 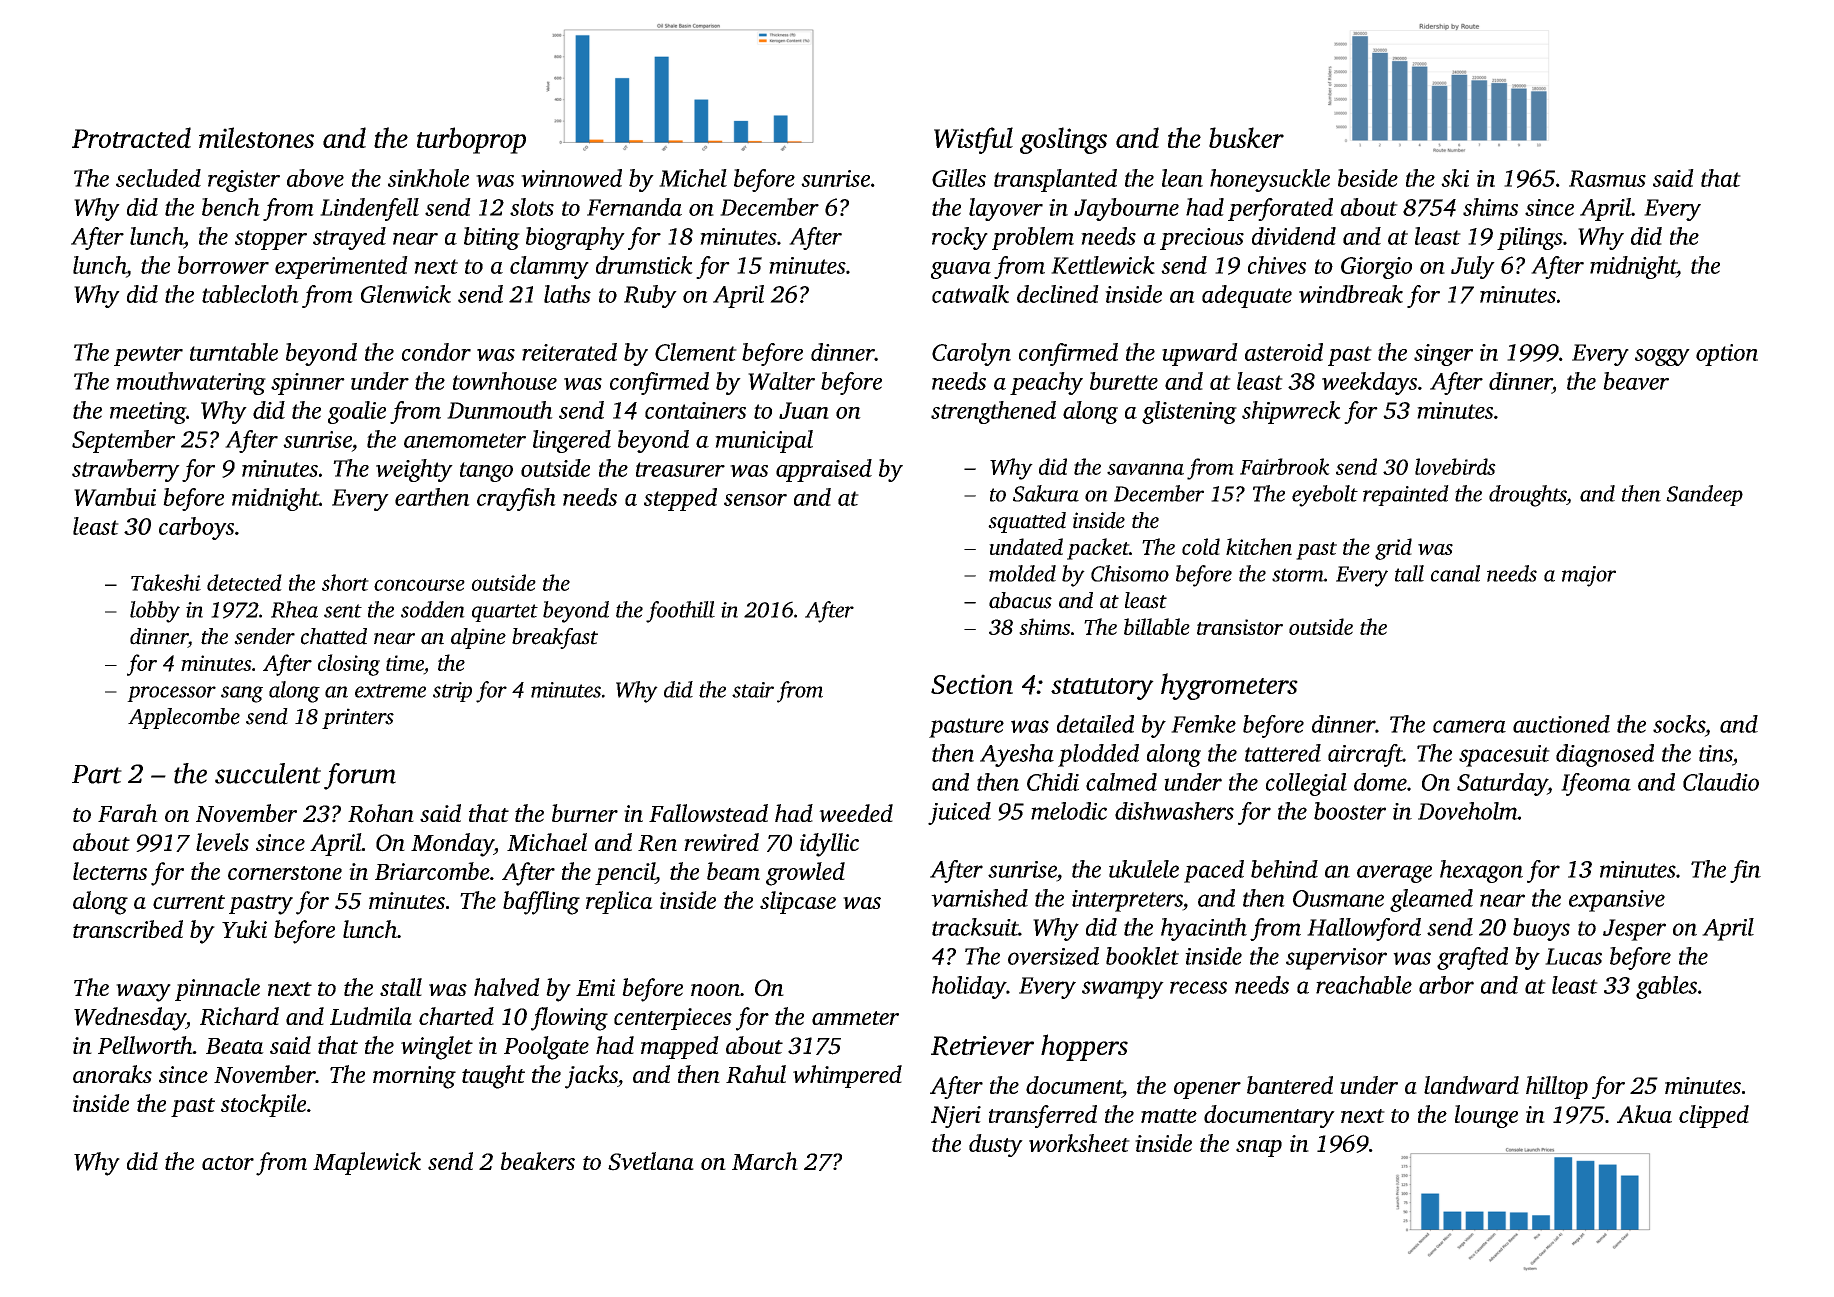 I want to click on perforated, so click(x=1280, y=209).
